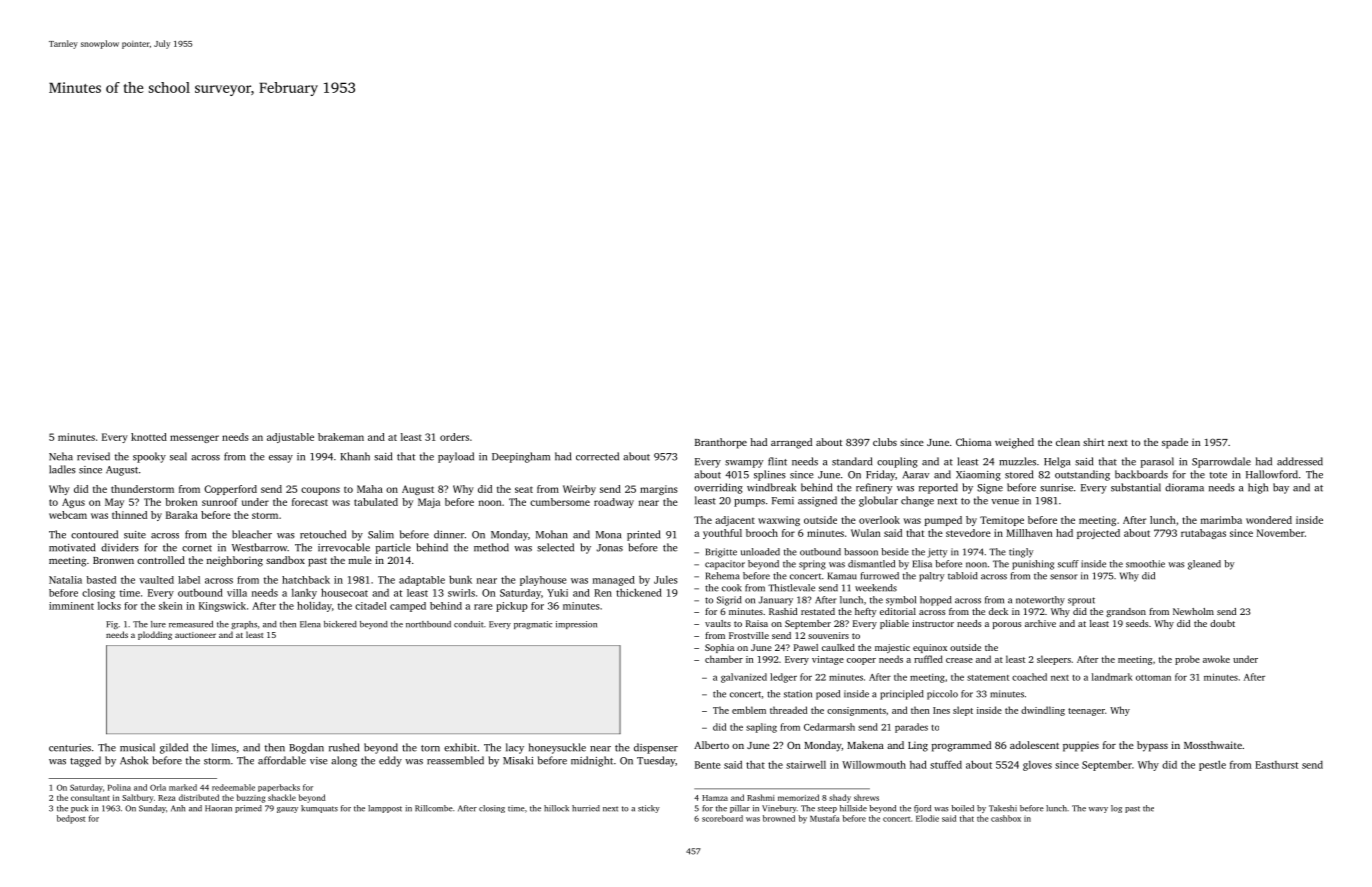 Image resolution: width=1372 pixels, height=887 pixels. What do you see at coordinates (744, 678) in the image?
I see `galvanized` at bounding box center [744, 678].
